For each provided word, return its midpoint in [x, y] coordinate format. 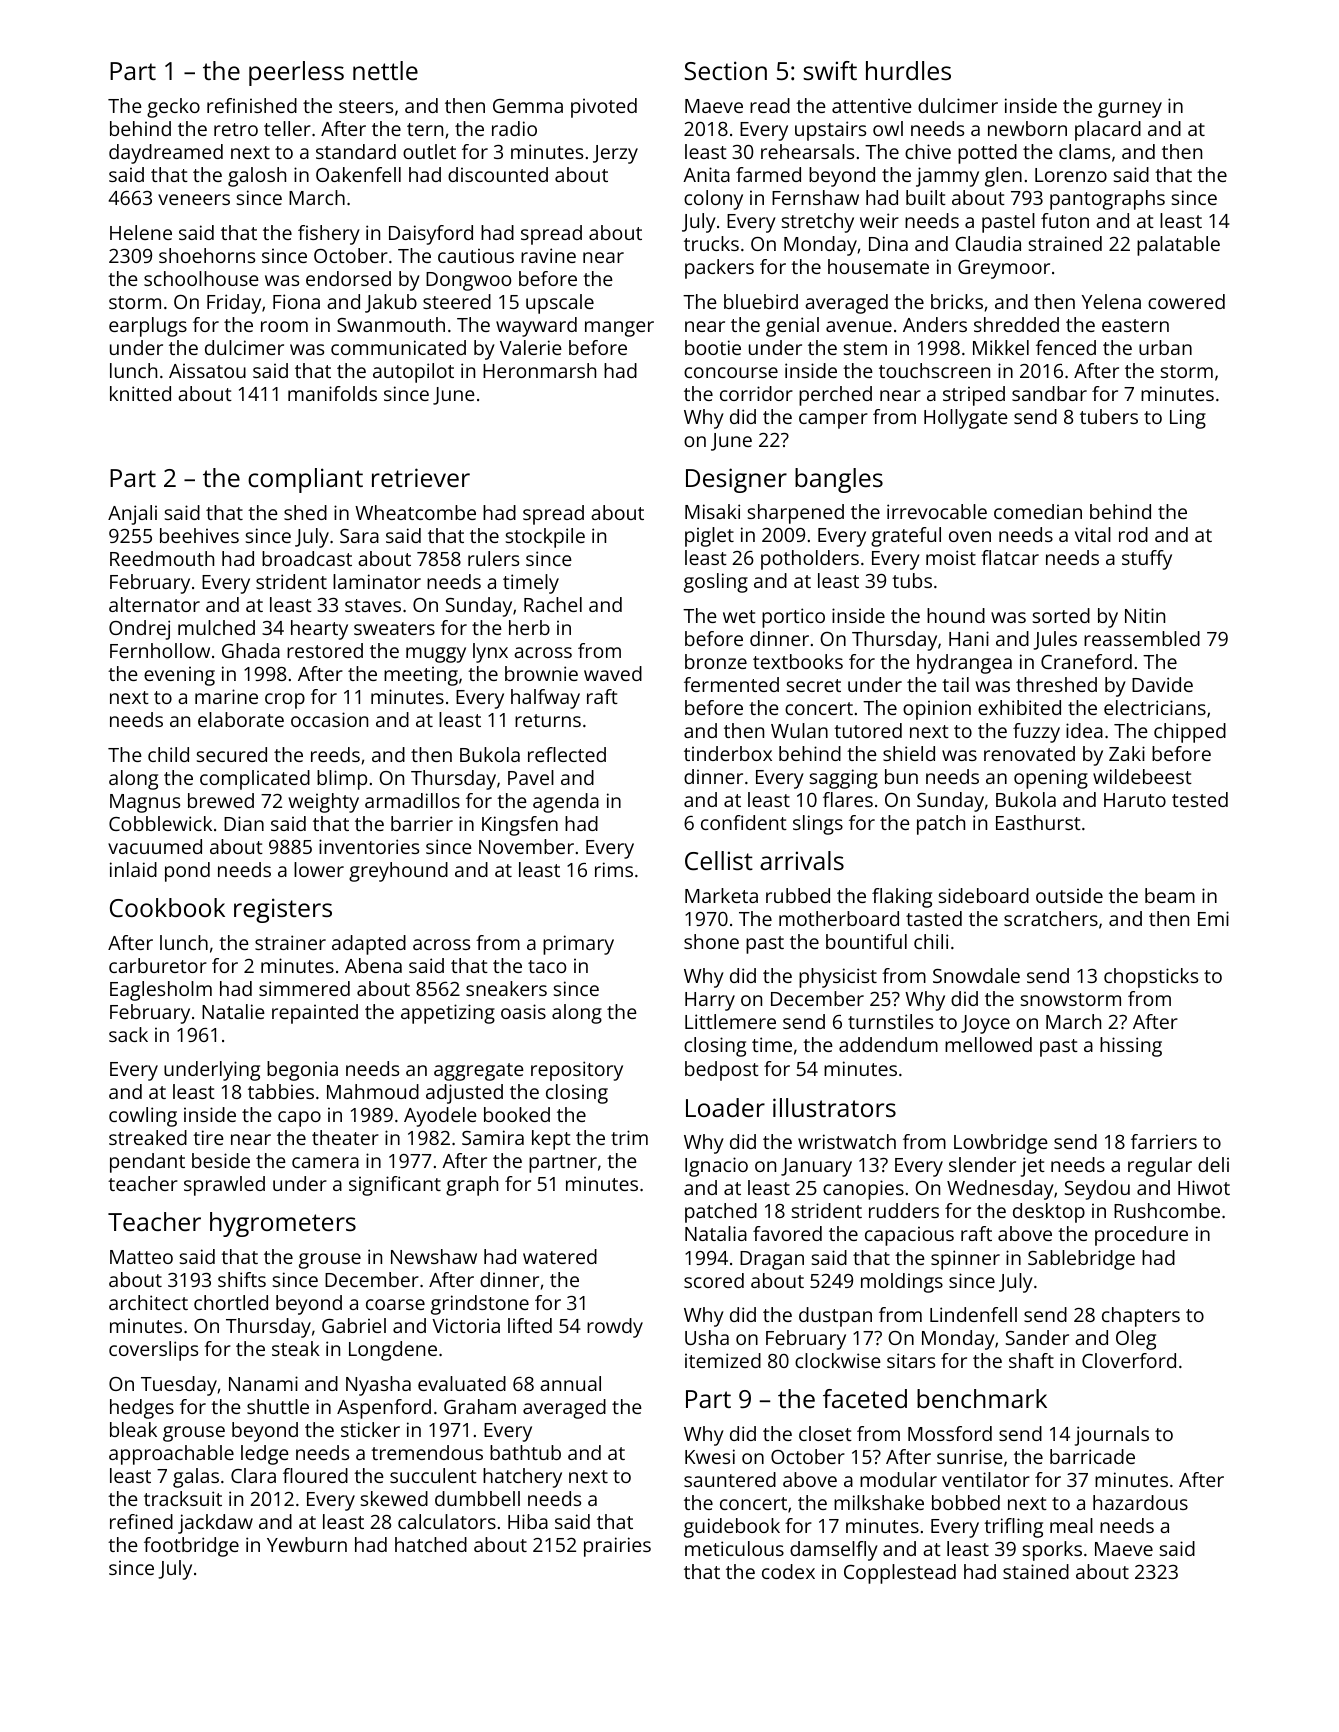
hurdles [908, 70]
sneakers [506, 988]
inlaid [133, 869]
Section [726, 70]
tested [1200, 799]
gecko [173, 108]
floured [315, 1475]
